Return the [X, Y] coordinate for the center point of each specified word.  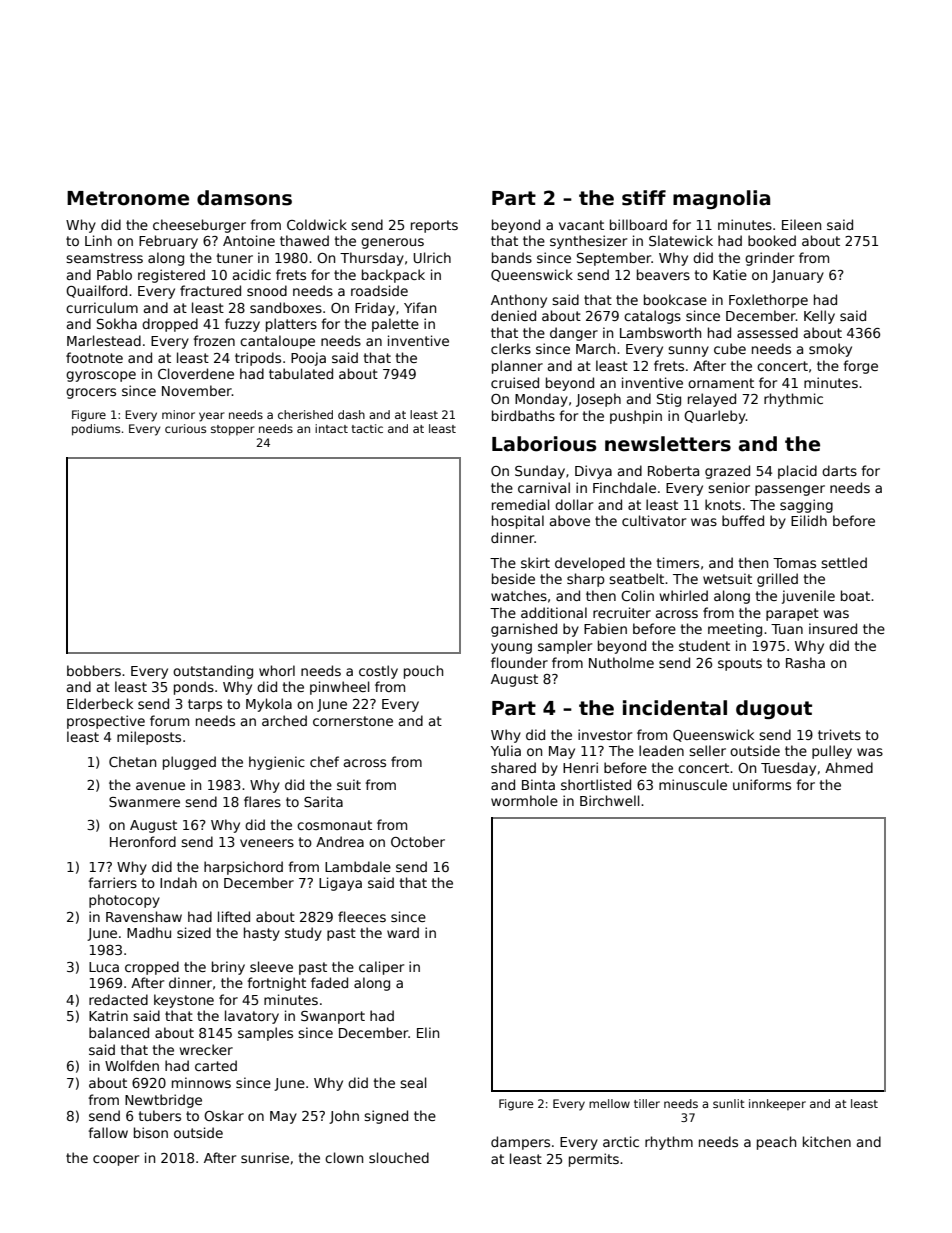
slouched [399, 1157]
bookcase [675, 299]
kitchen [827, 1141]
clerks [511, 348]
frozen [214, 340]
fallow [108, 1132]
